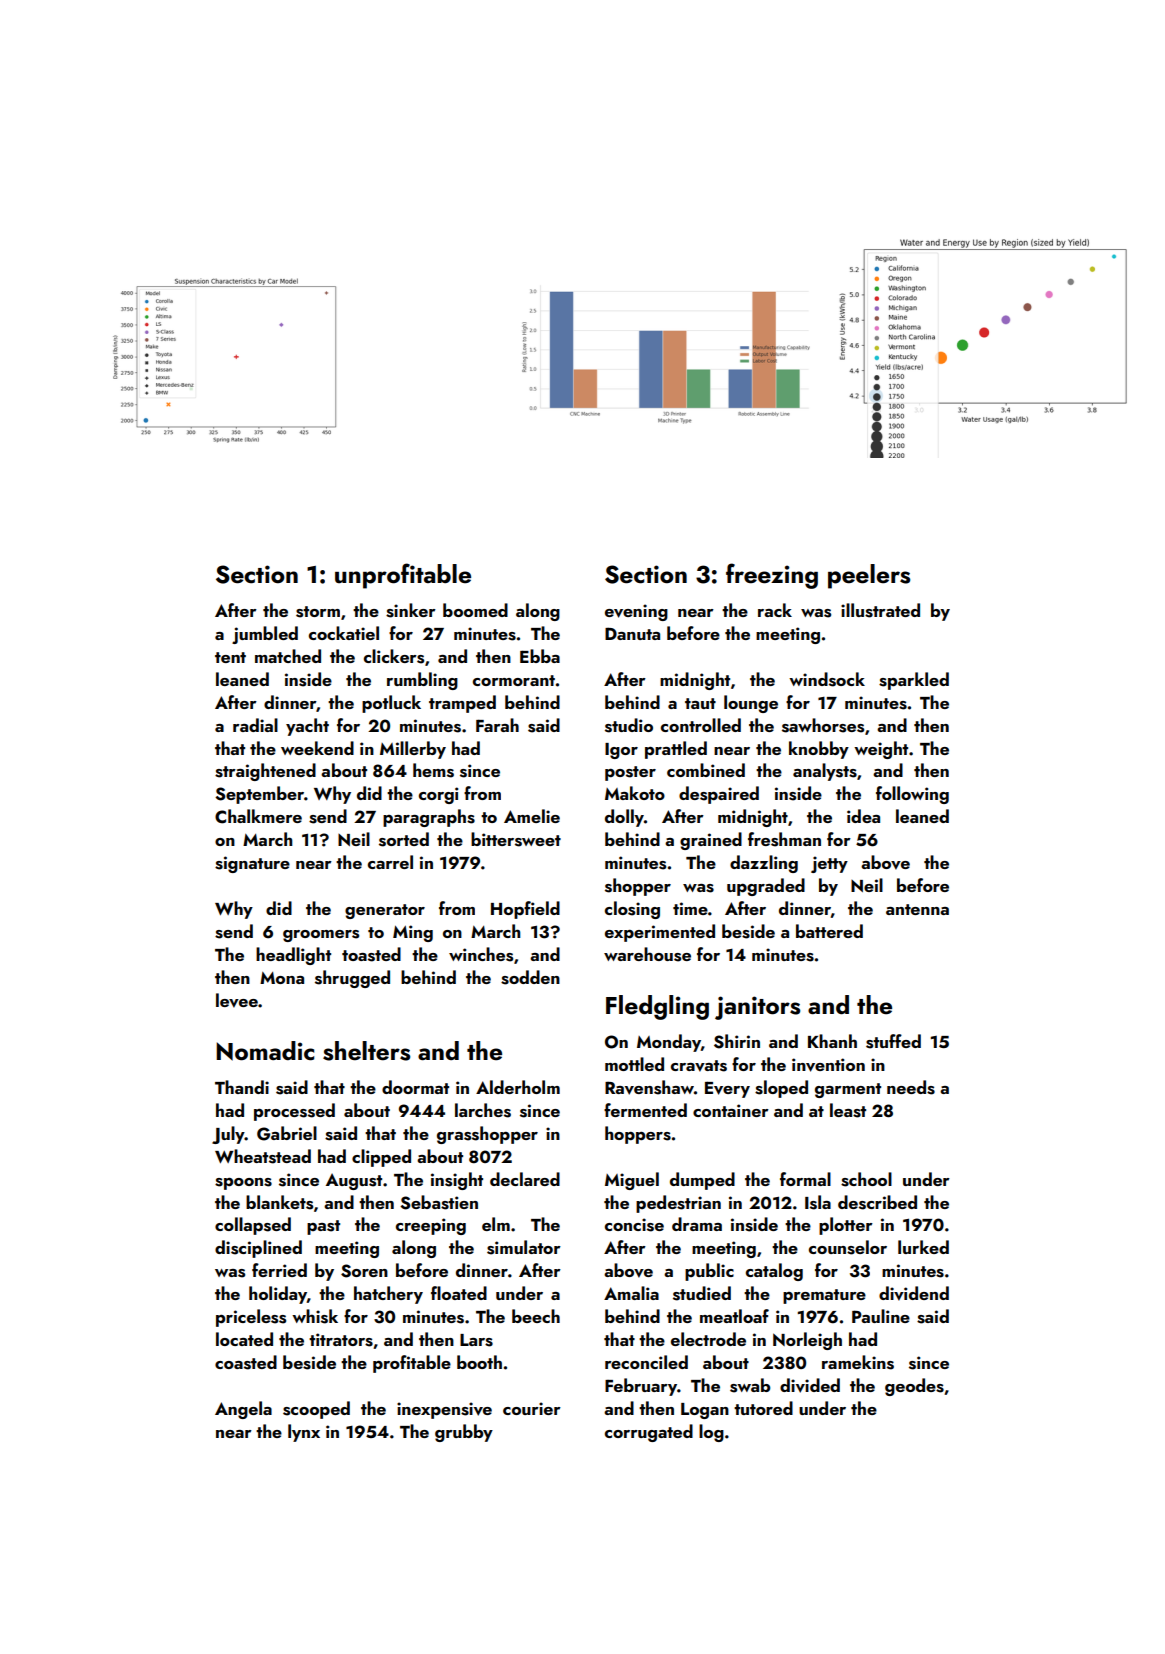 The height and width of the document is (1654, 1165). What do you see at coordinates (848, 1090) in the document?
I see `garment` at bounding box center [848, 1090].
